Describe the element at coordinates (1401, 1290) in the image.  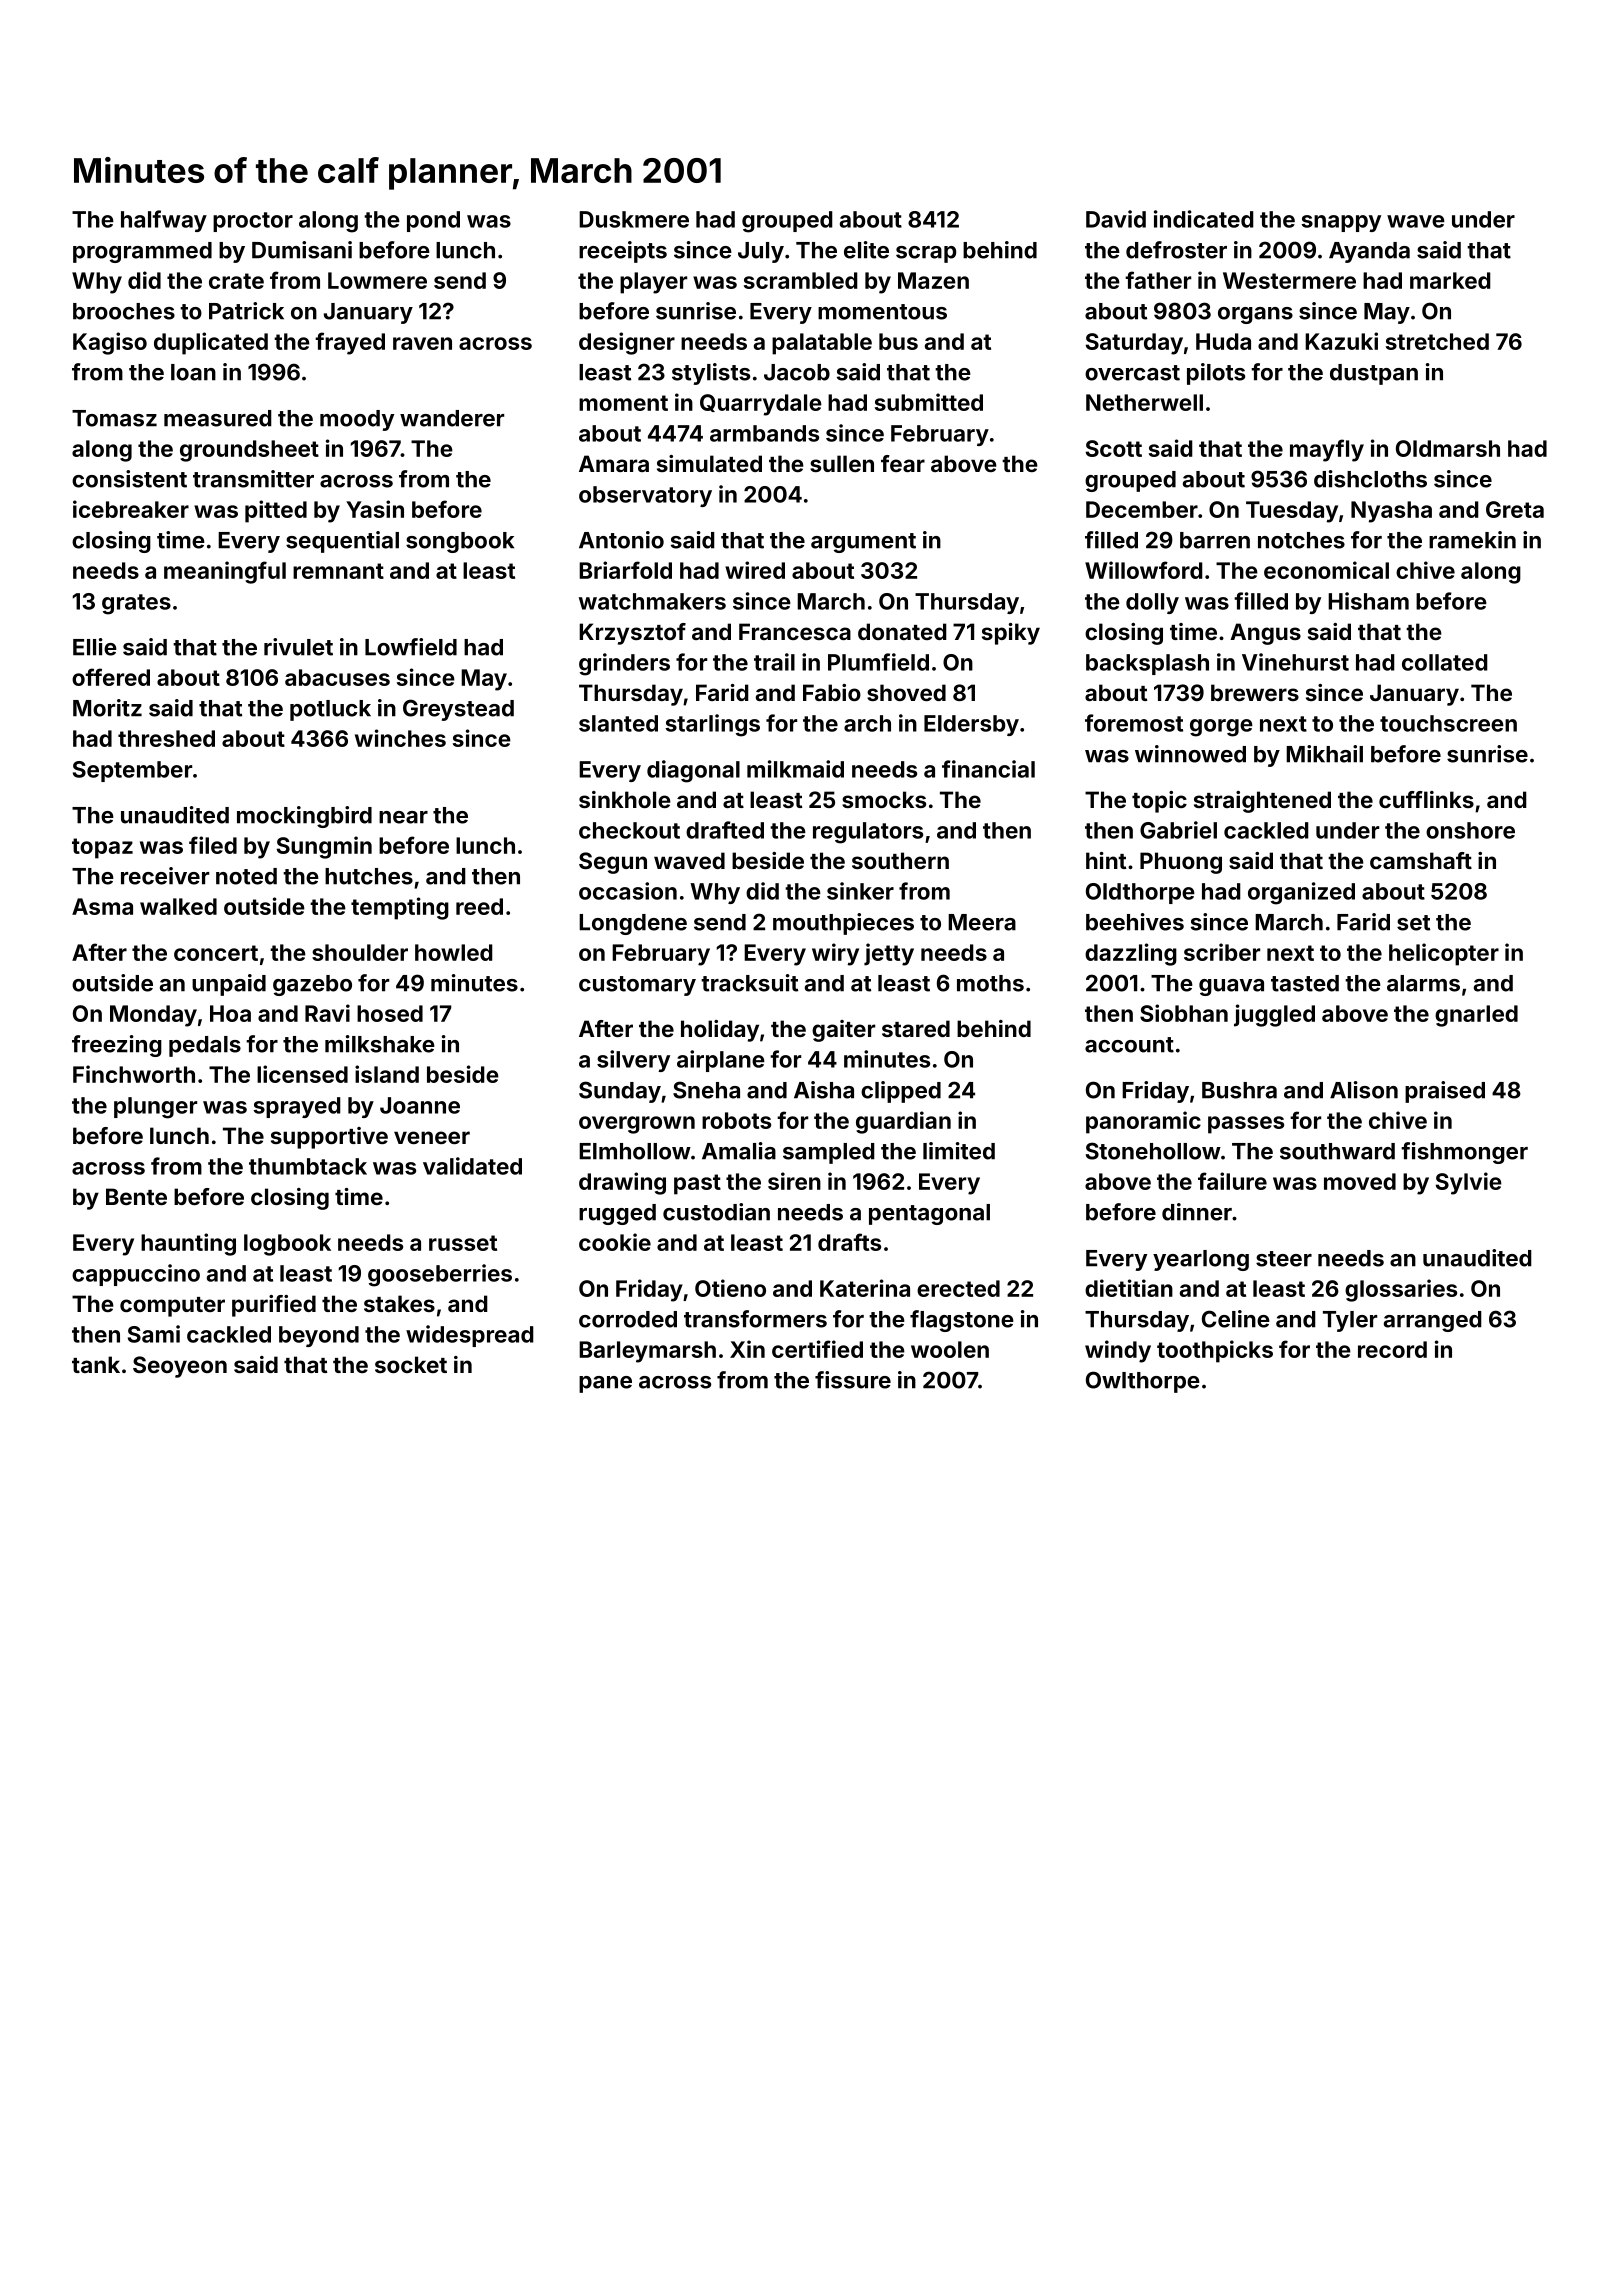
I see `glossaries` at that location.
